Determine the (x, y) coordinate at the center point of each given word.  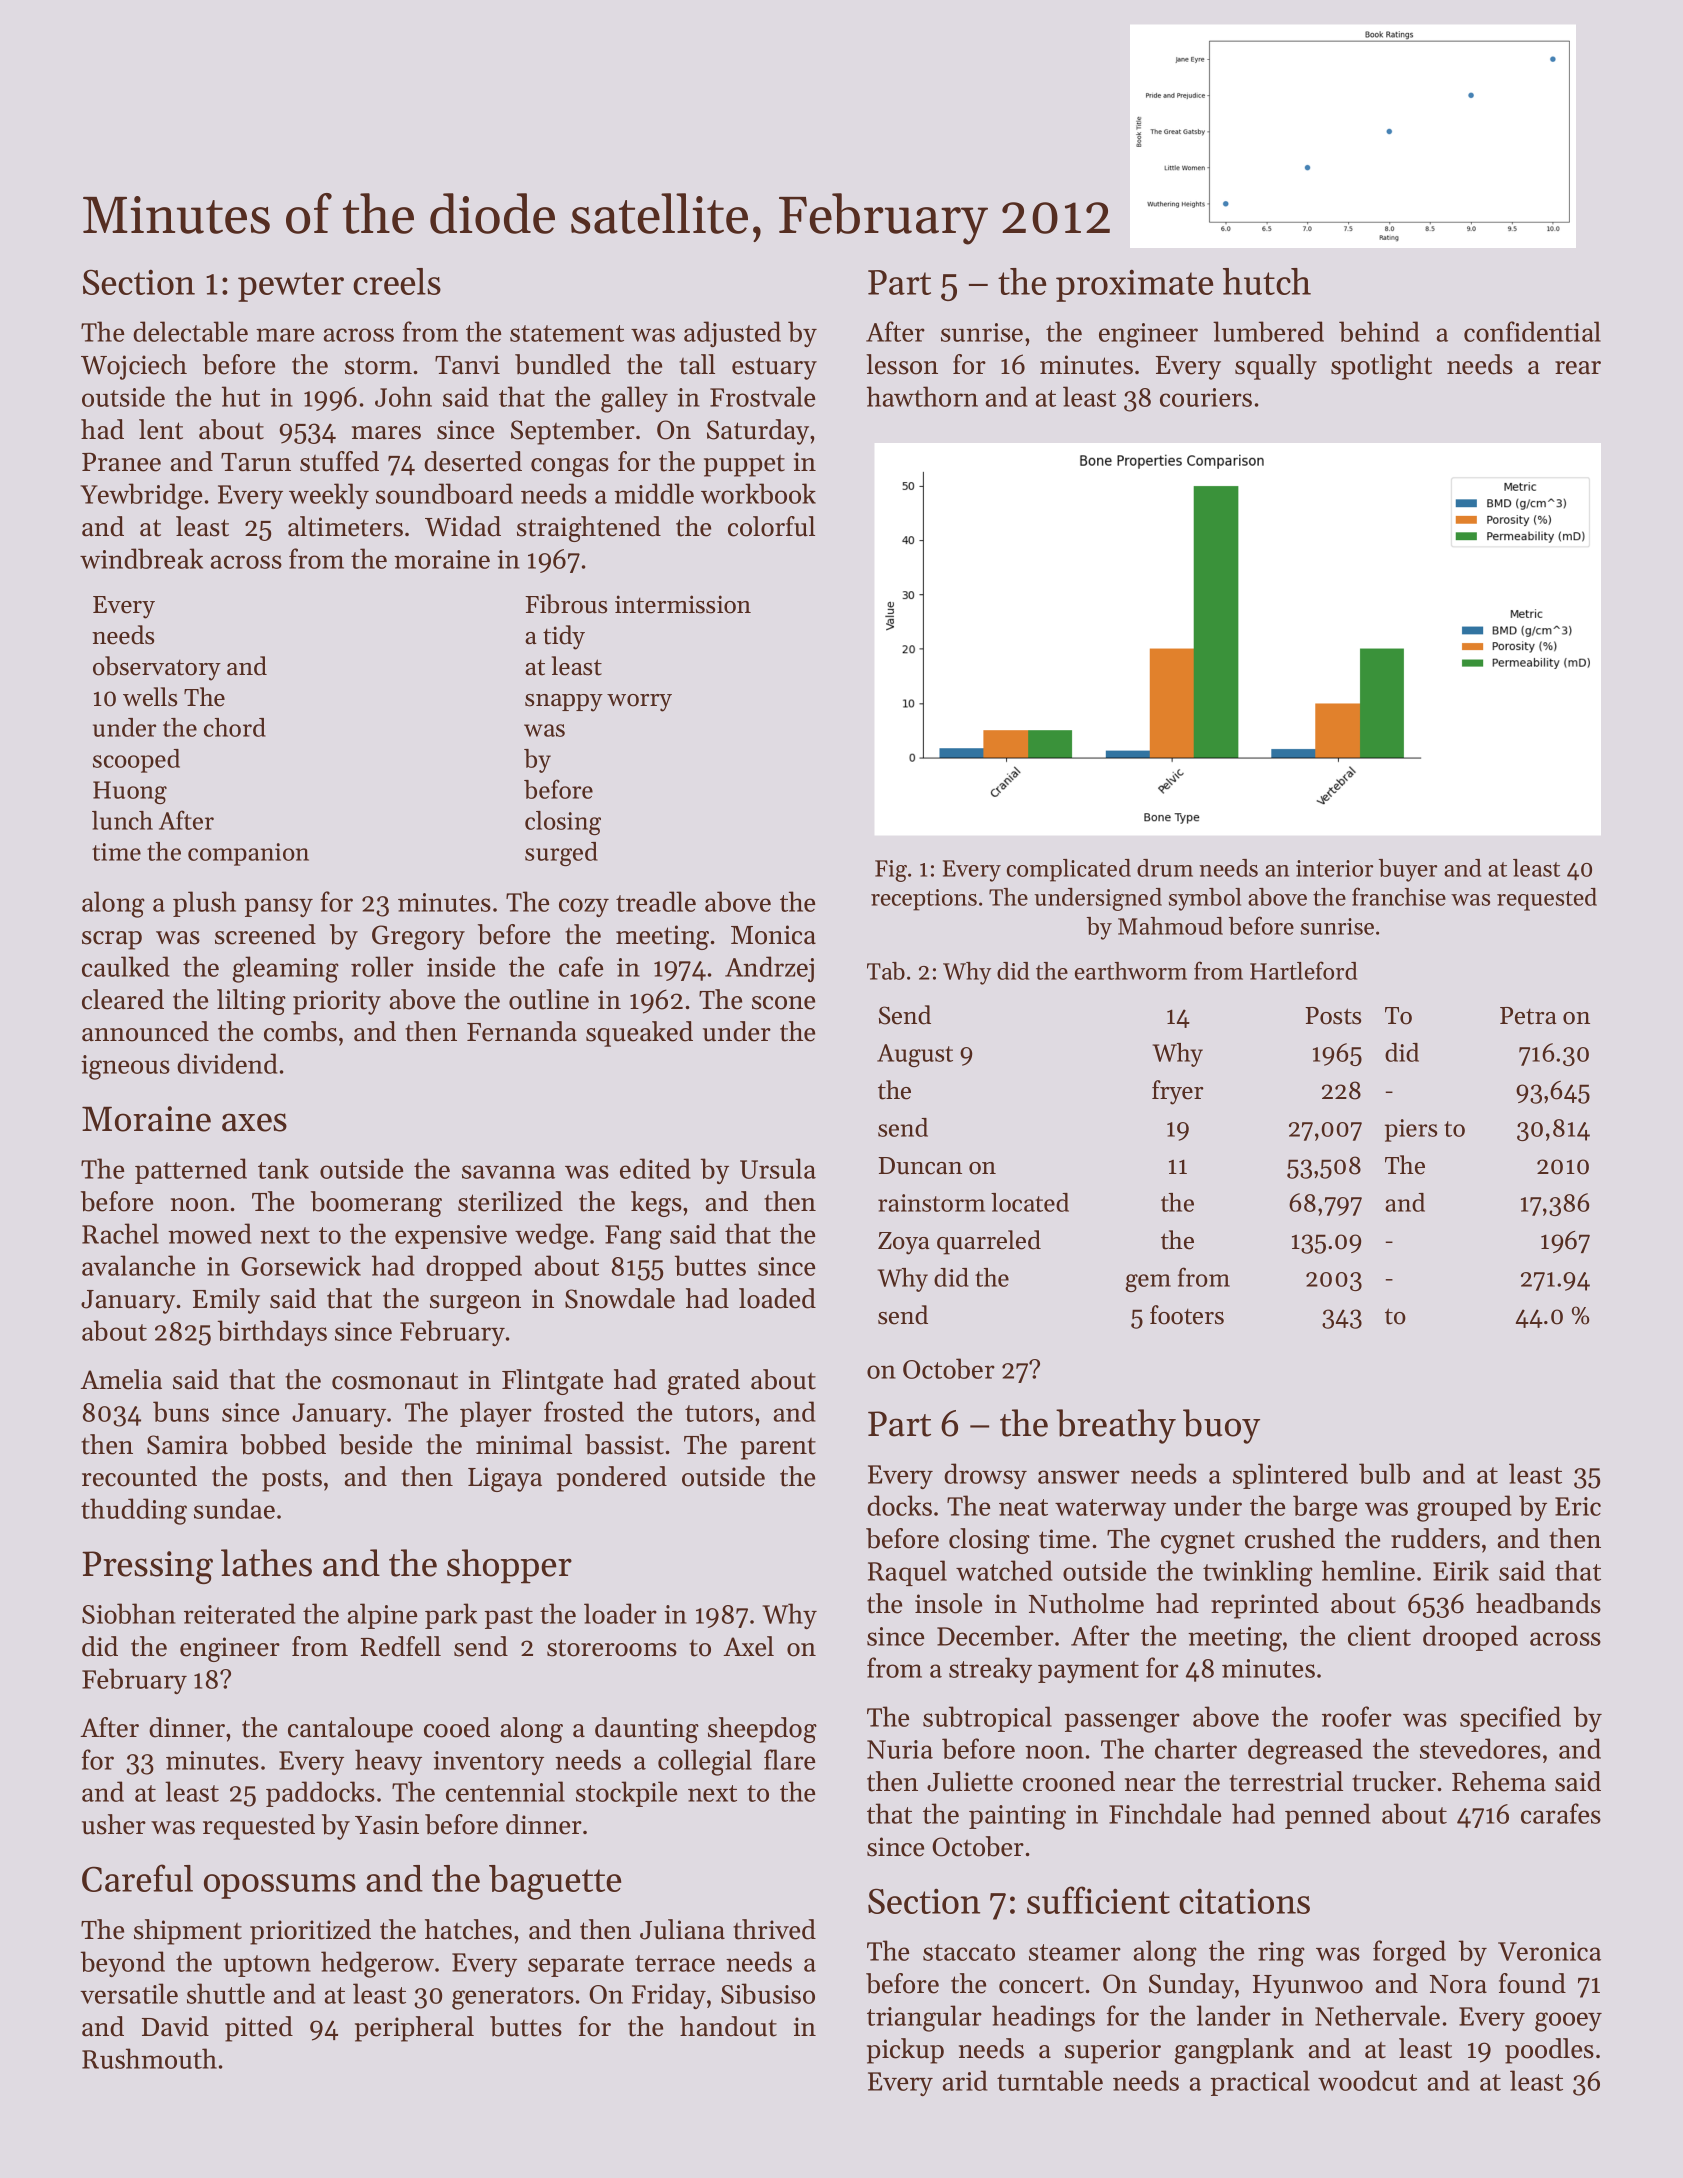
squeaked (639, 1034)
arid (965, 2080)
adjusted (732, 334)
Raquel (907, 1573)
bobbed (283, 1444)
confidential (1532, 331)
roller (382, 966)
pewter (291, 287)
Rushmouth (149, 2058)
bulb (1384, 1473)
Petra (1528, 1016)
